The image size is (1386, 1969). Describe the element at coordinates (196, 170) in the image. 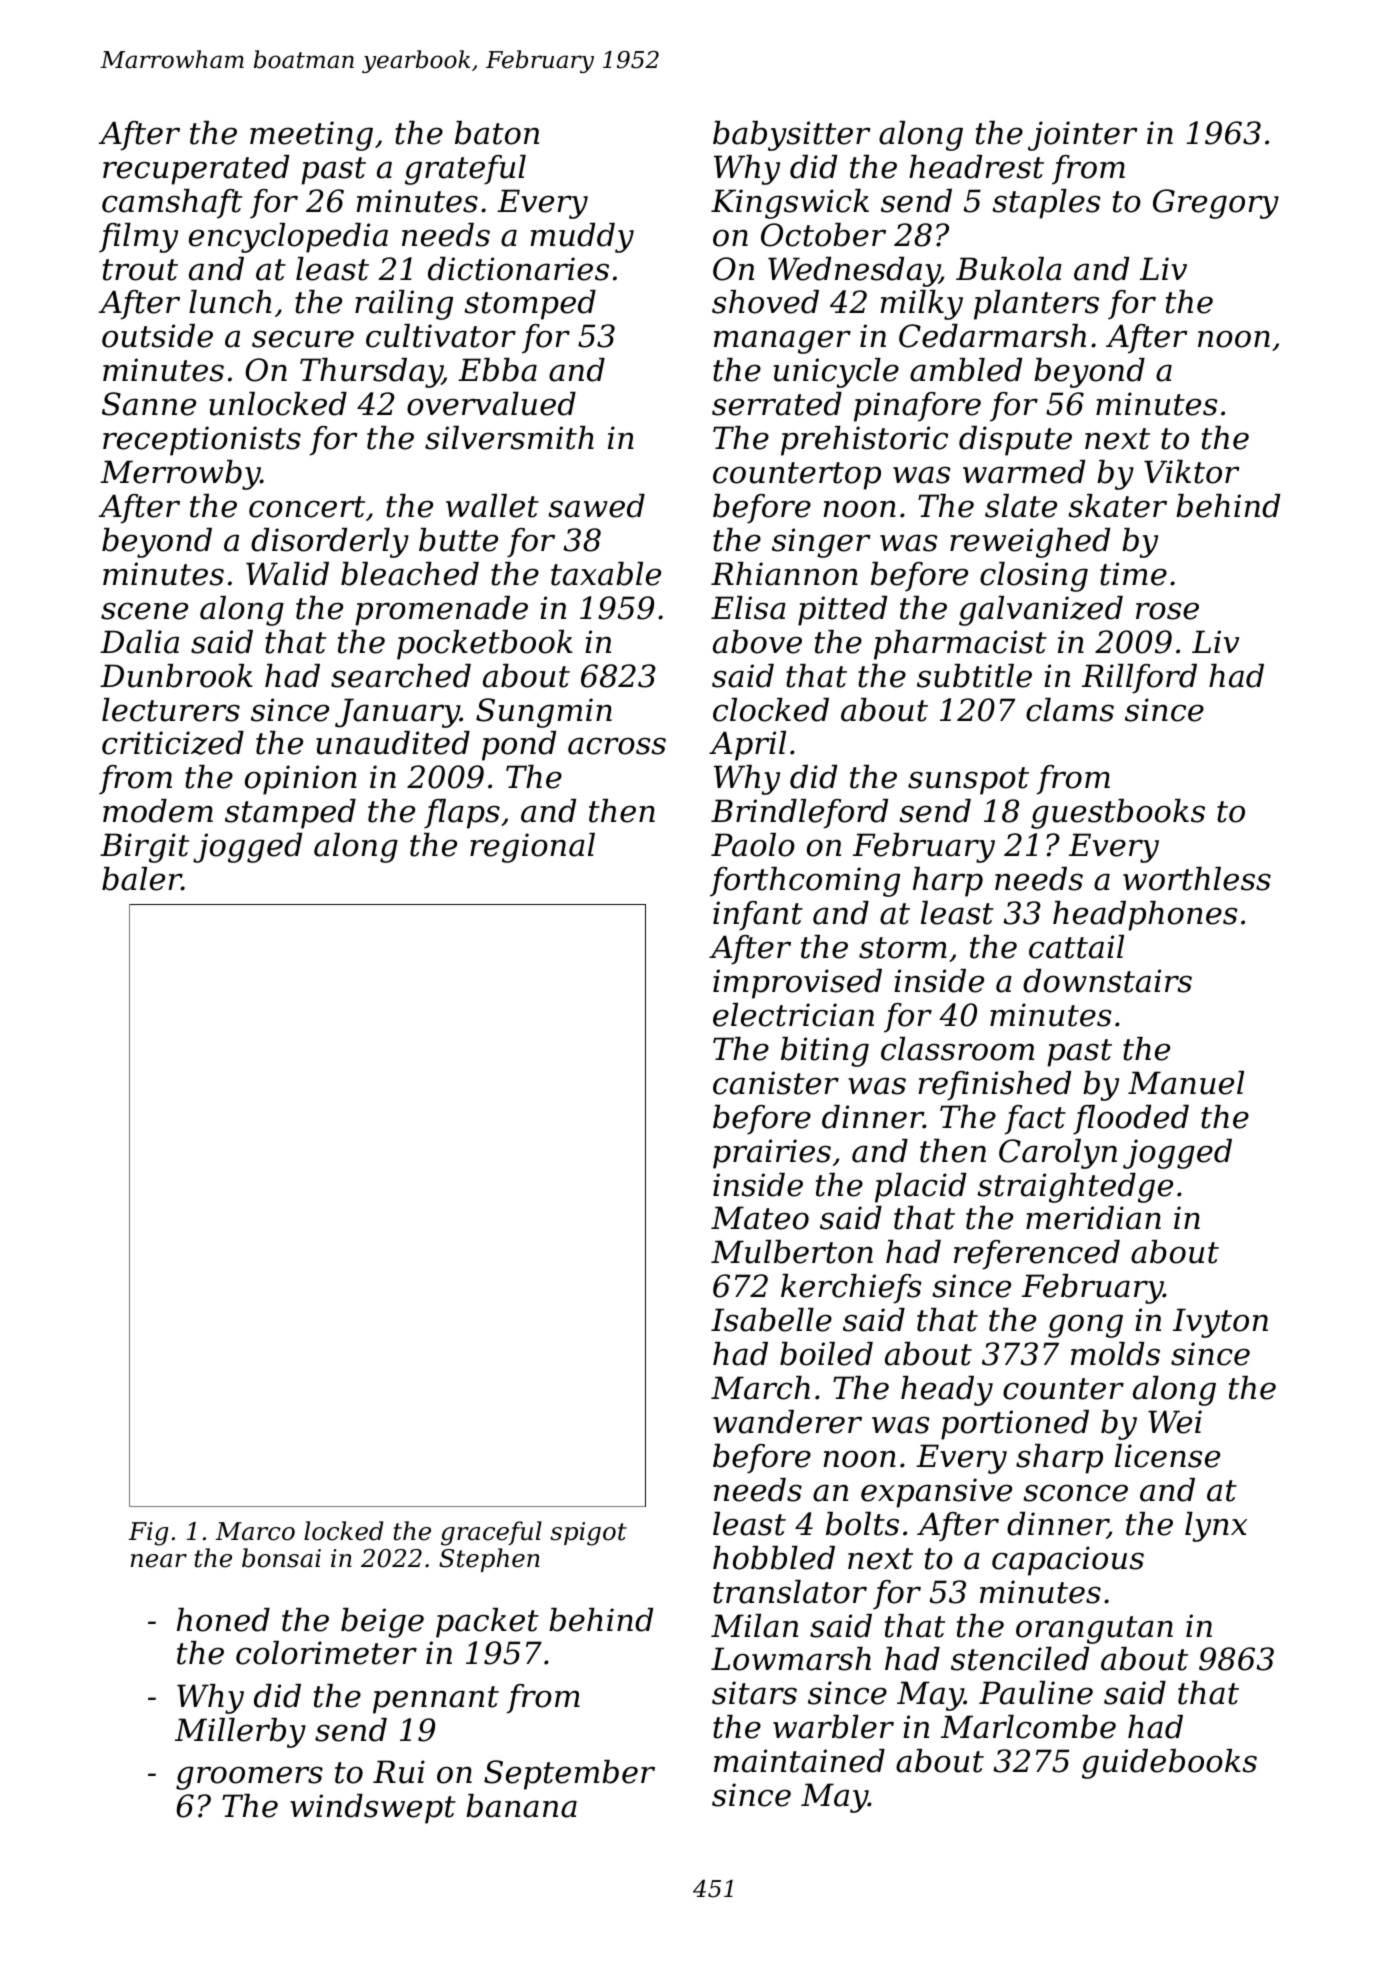

I see `recuperated` at that location.
